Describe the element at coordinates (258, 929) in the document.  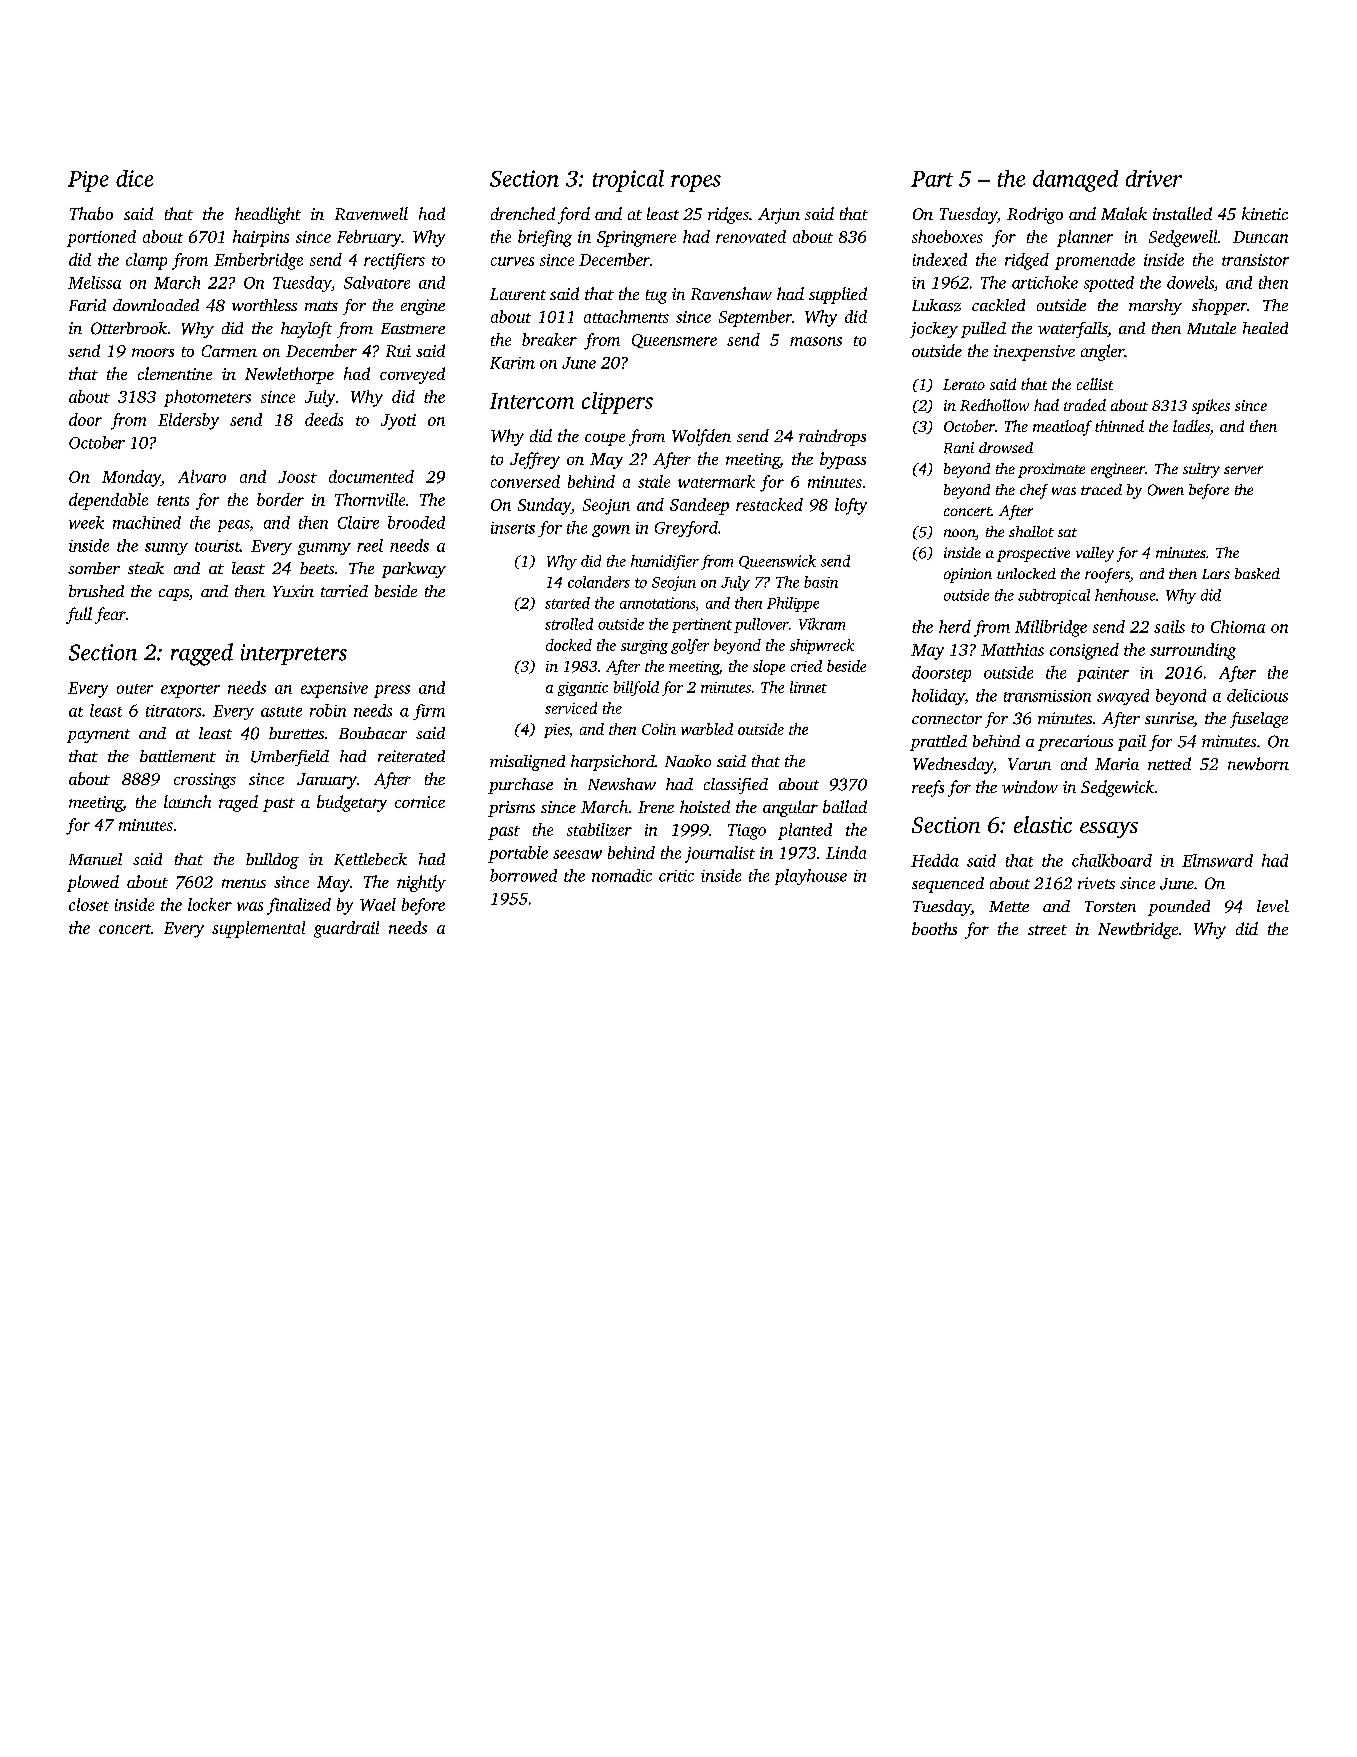
I see `supplemental` at that location.
